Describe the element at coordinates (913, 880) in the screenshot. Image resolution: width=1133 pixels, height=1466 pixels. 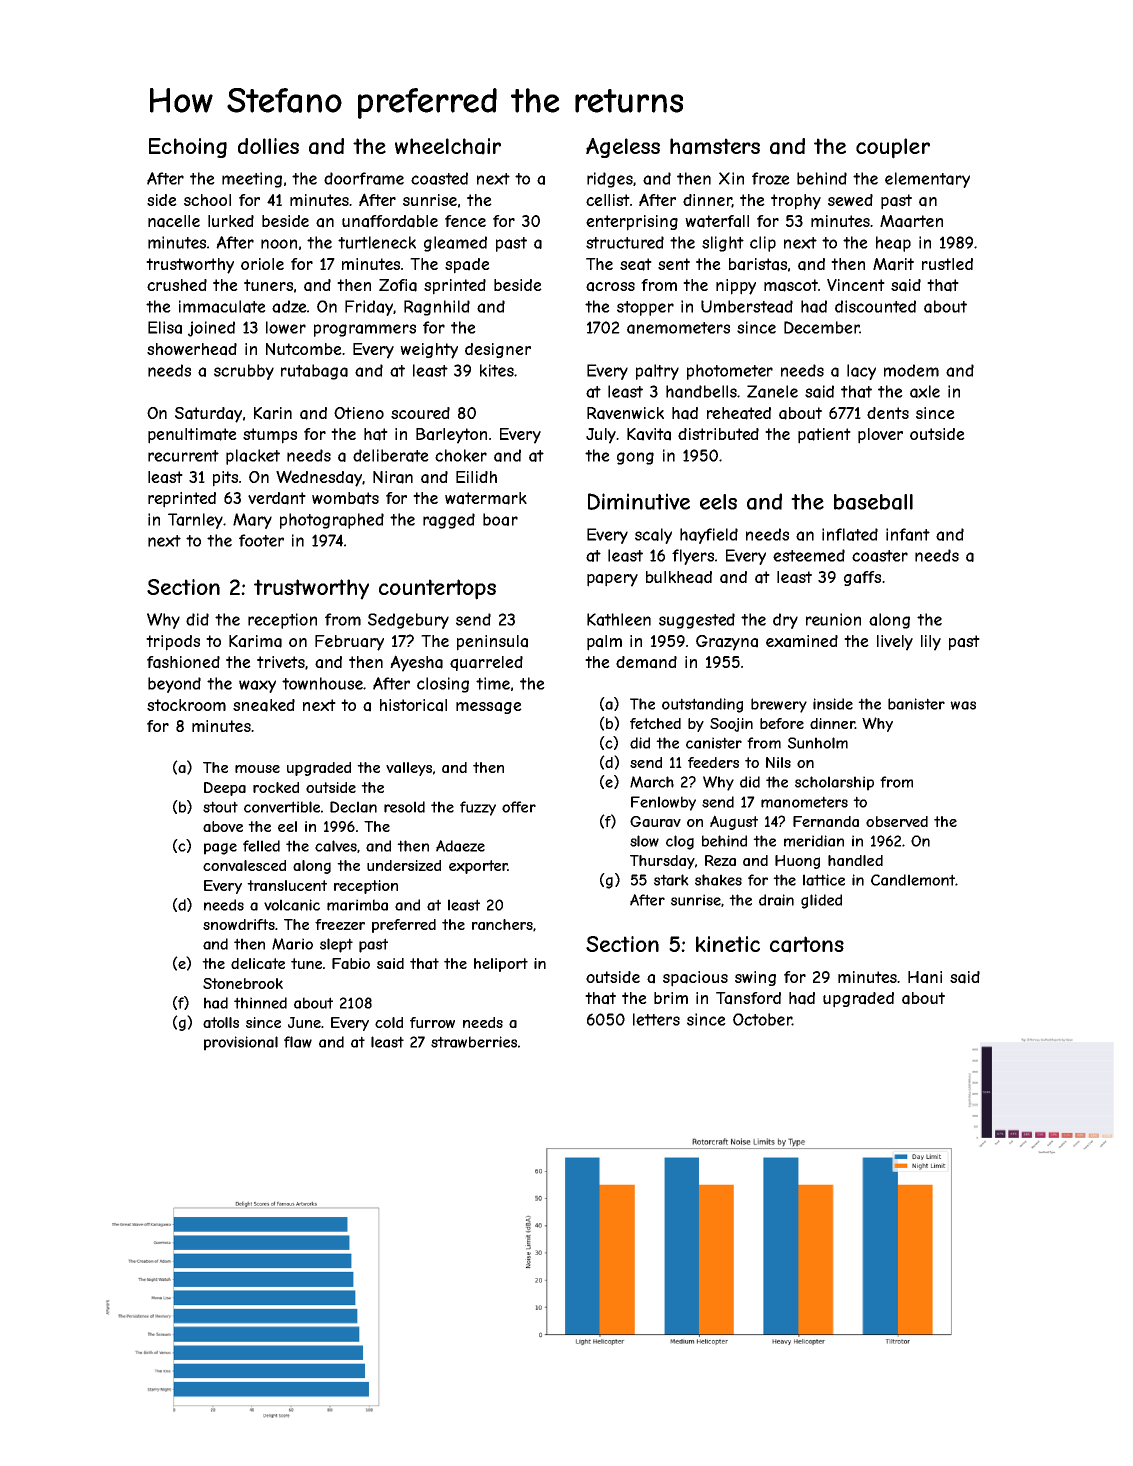
I see `Candlemont` at that location.
